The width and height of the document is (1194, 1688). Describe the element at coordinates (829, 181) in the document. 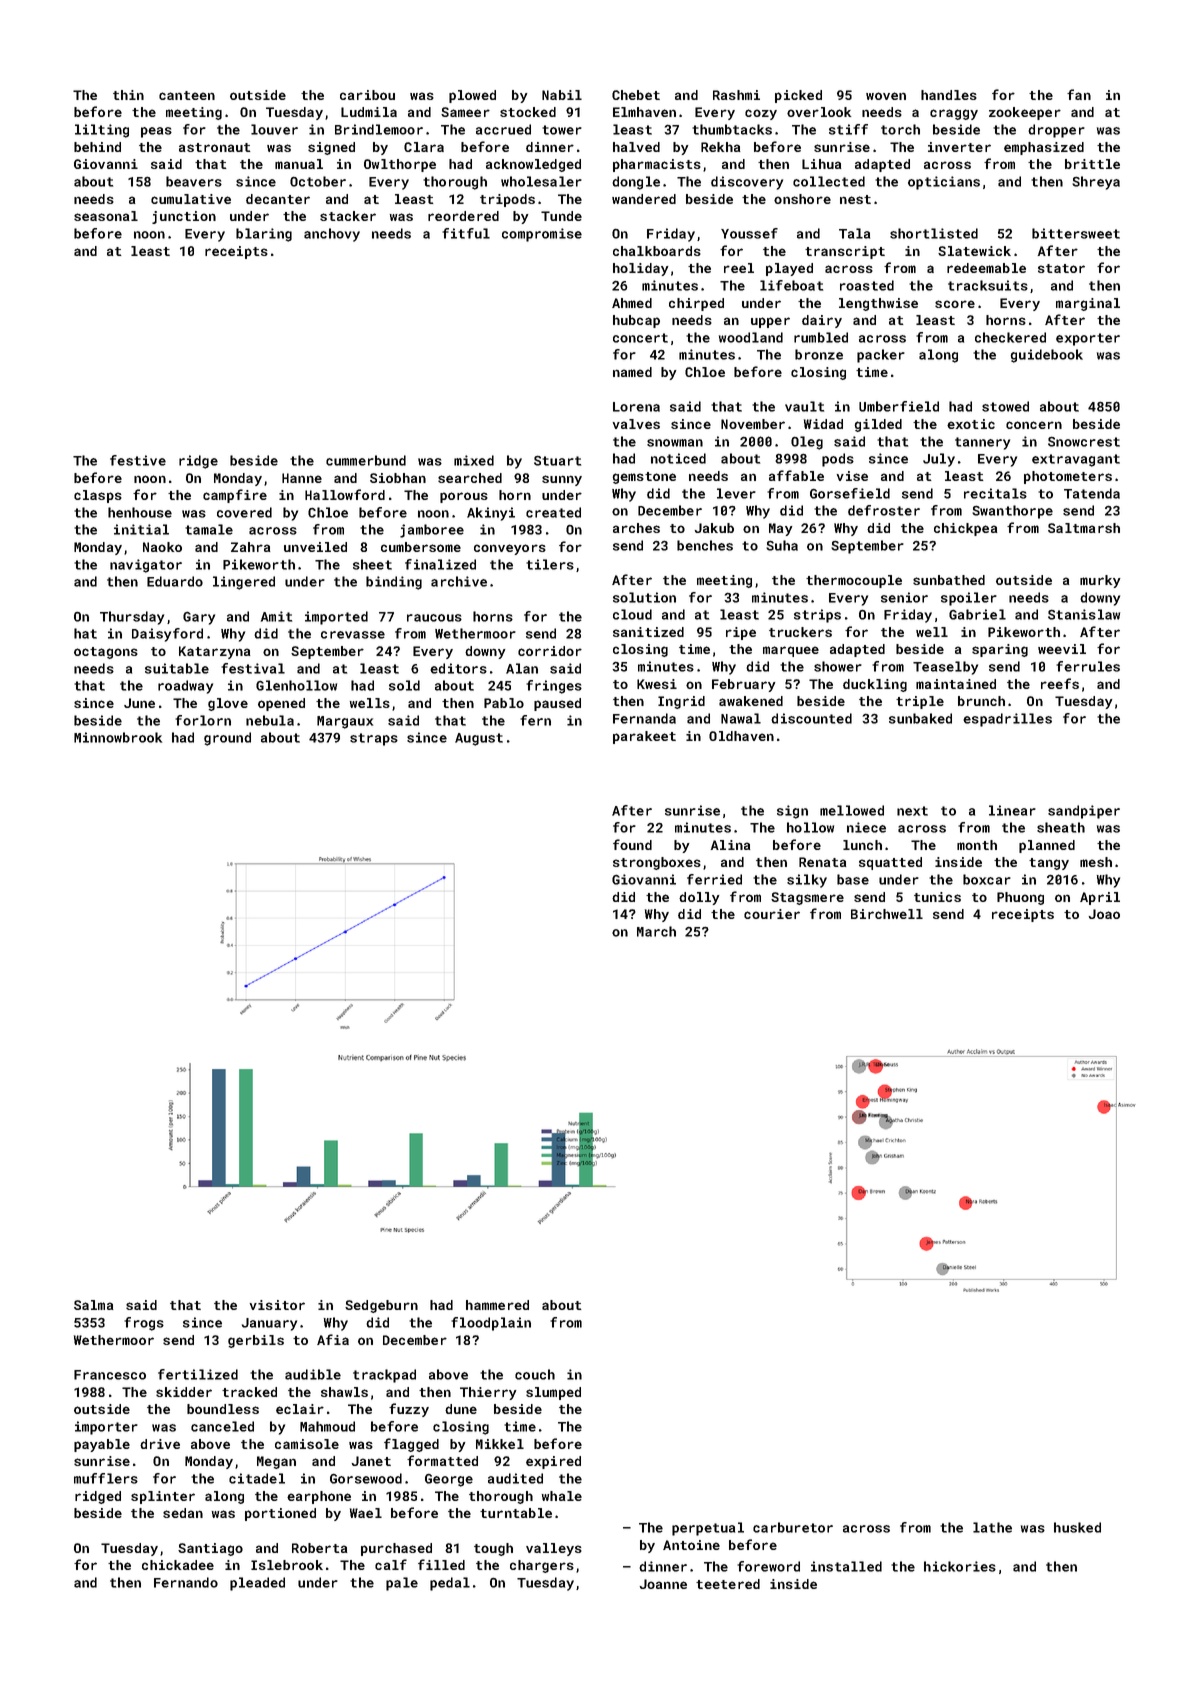

I see `collected` at that location.
